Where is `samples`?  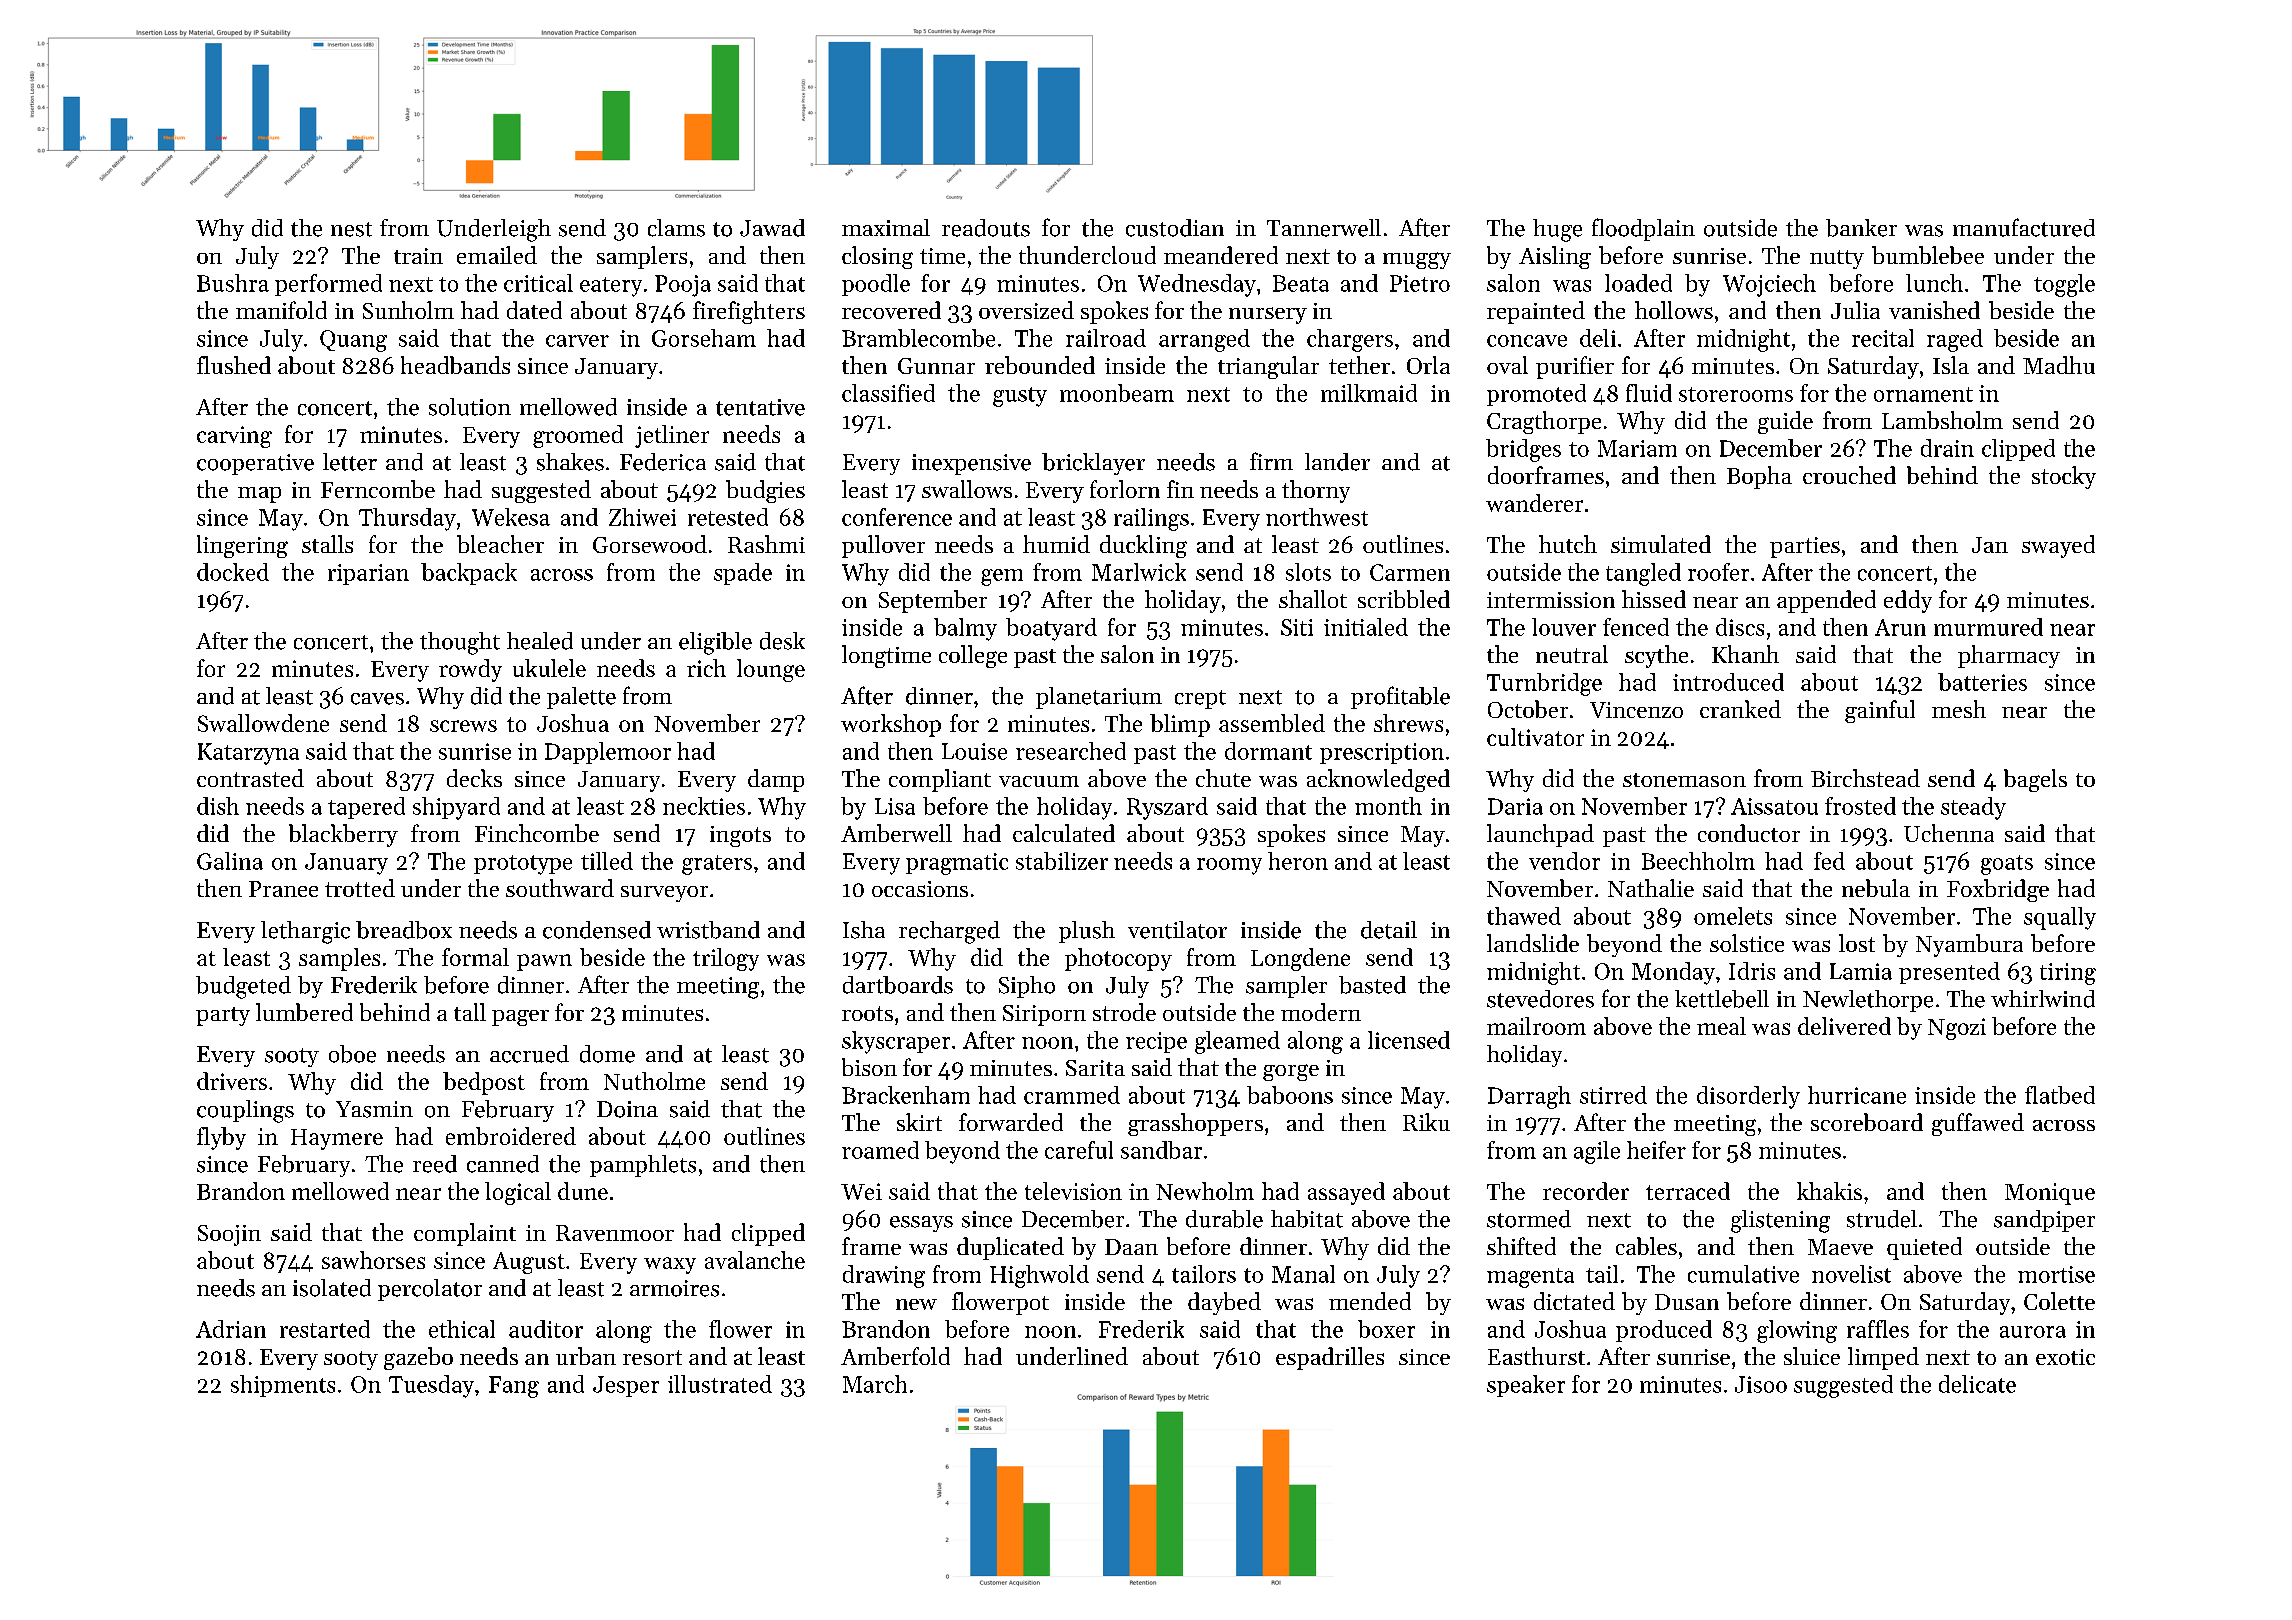 samples is located at coordinates (339, 959).
